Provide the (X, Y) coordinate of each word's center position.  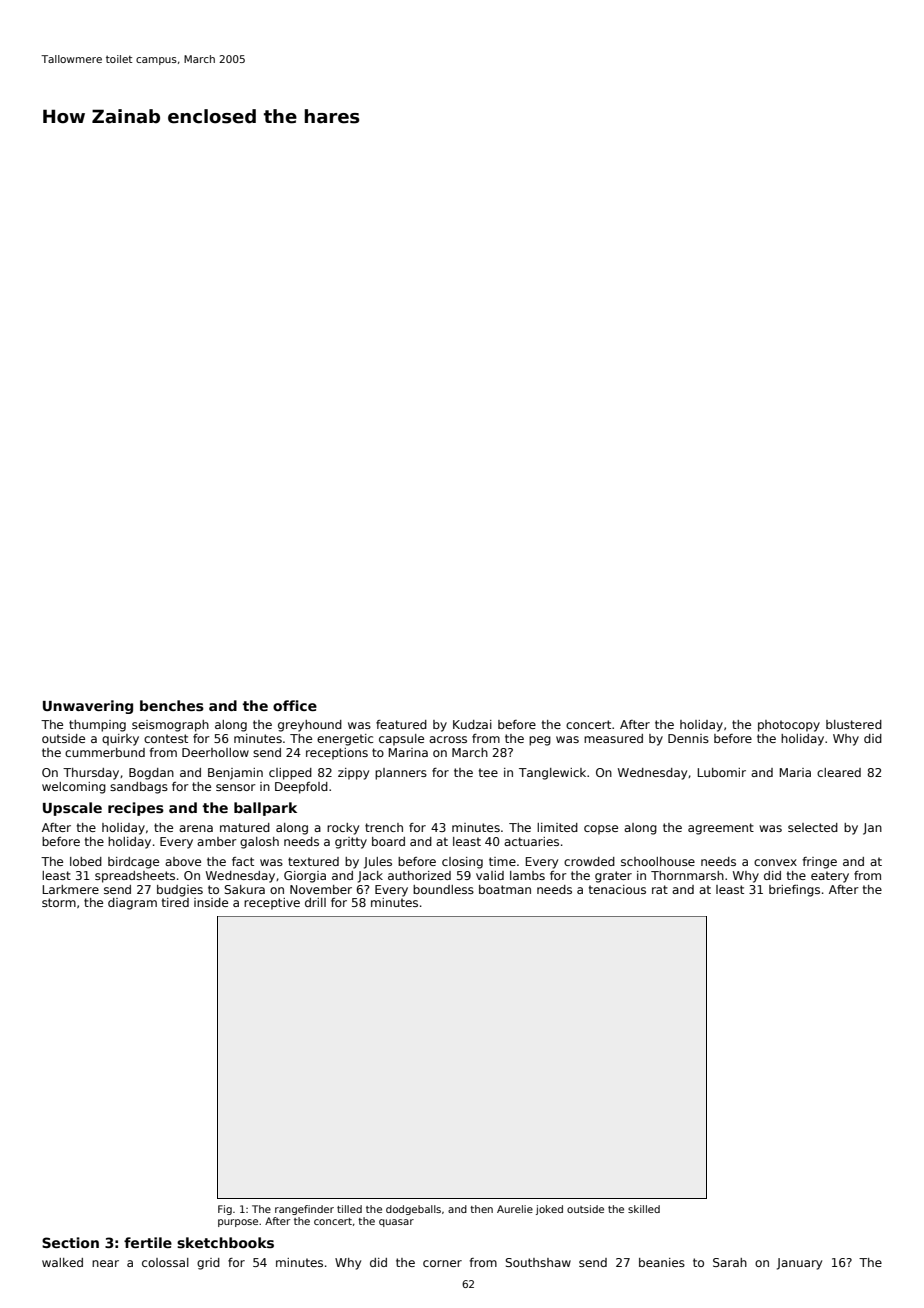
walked (62, 1262)
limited (557, 827)
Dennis (688, 738)
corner (442, 1263)
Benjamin (235, 774)
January (799, 1264)
